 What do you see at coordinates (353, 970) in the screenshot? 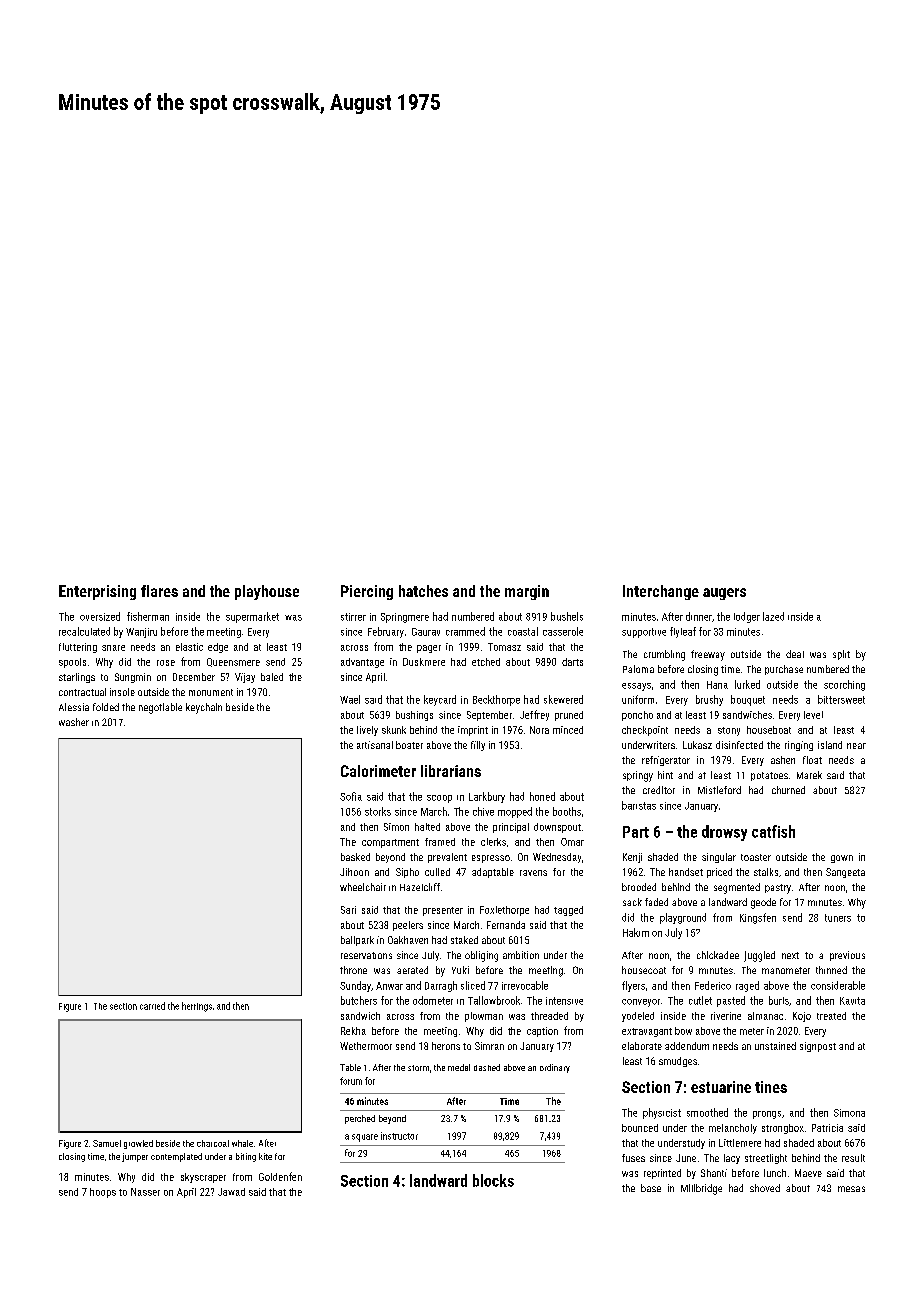
I see `throne` at bounding box center [353, 970].
